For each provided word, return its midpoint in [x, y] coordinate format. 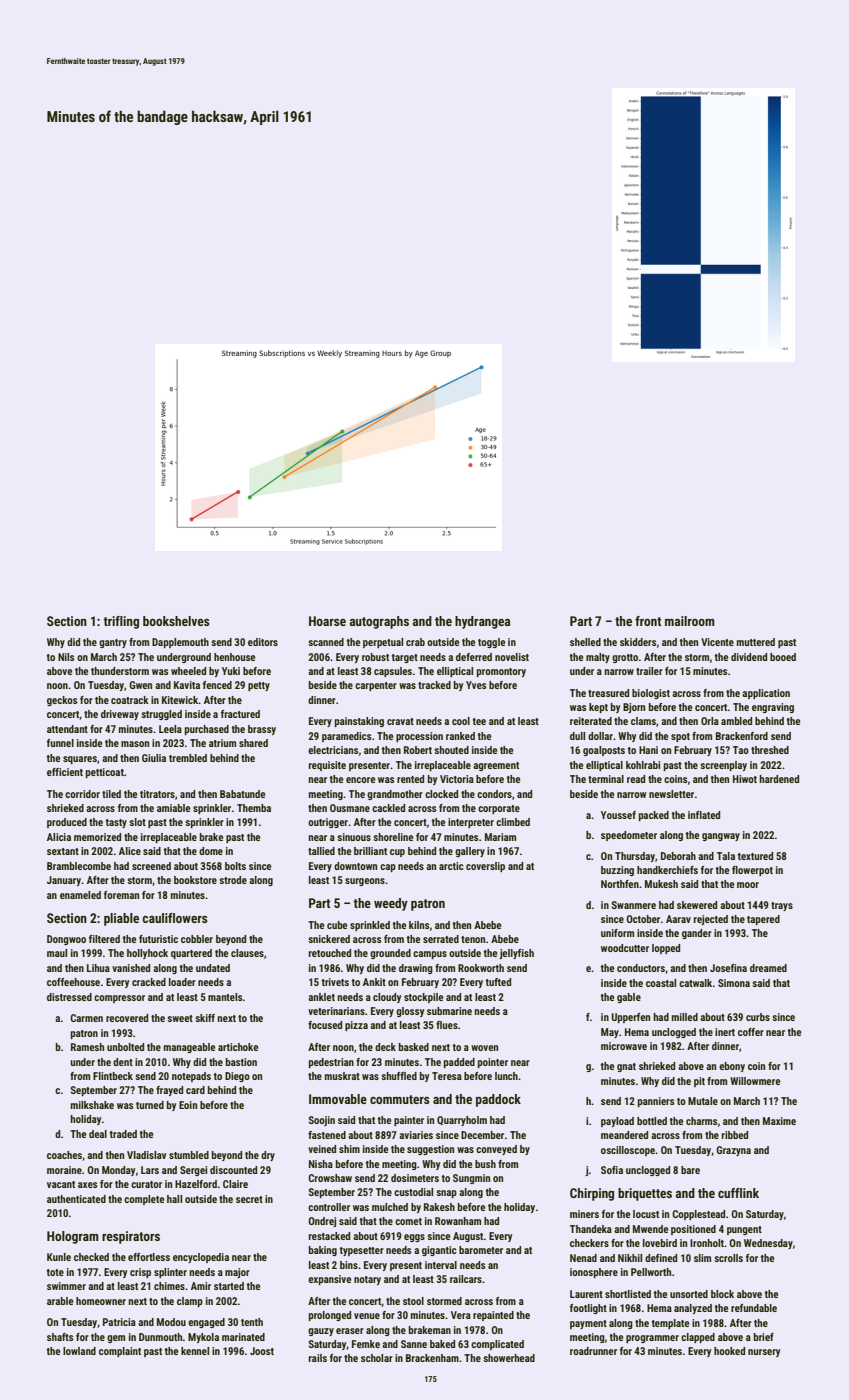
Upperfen [631, 1018]
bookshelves [176, 621]
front [648, 621]
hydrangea [482, 622]
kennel [195, 1351]
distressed [69, 997]
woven [484, 1048]
